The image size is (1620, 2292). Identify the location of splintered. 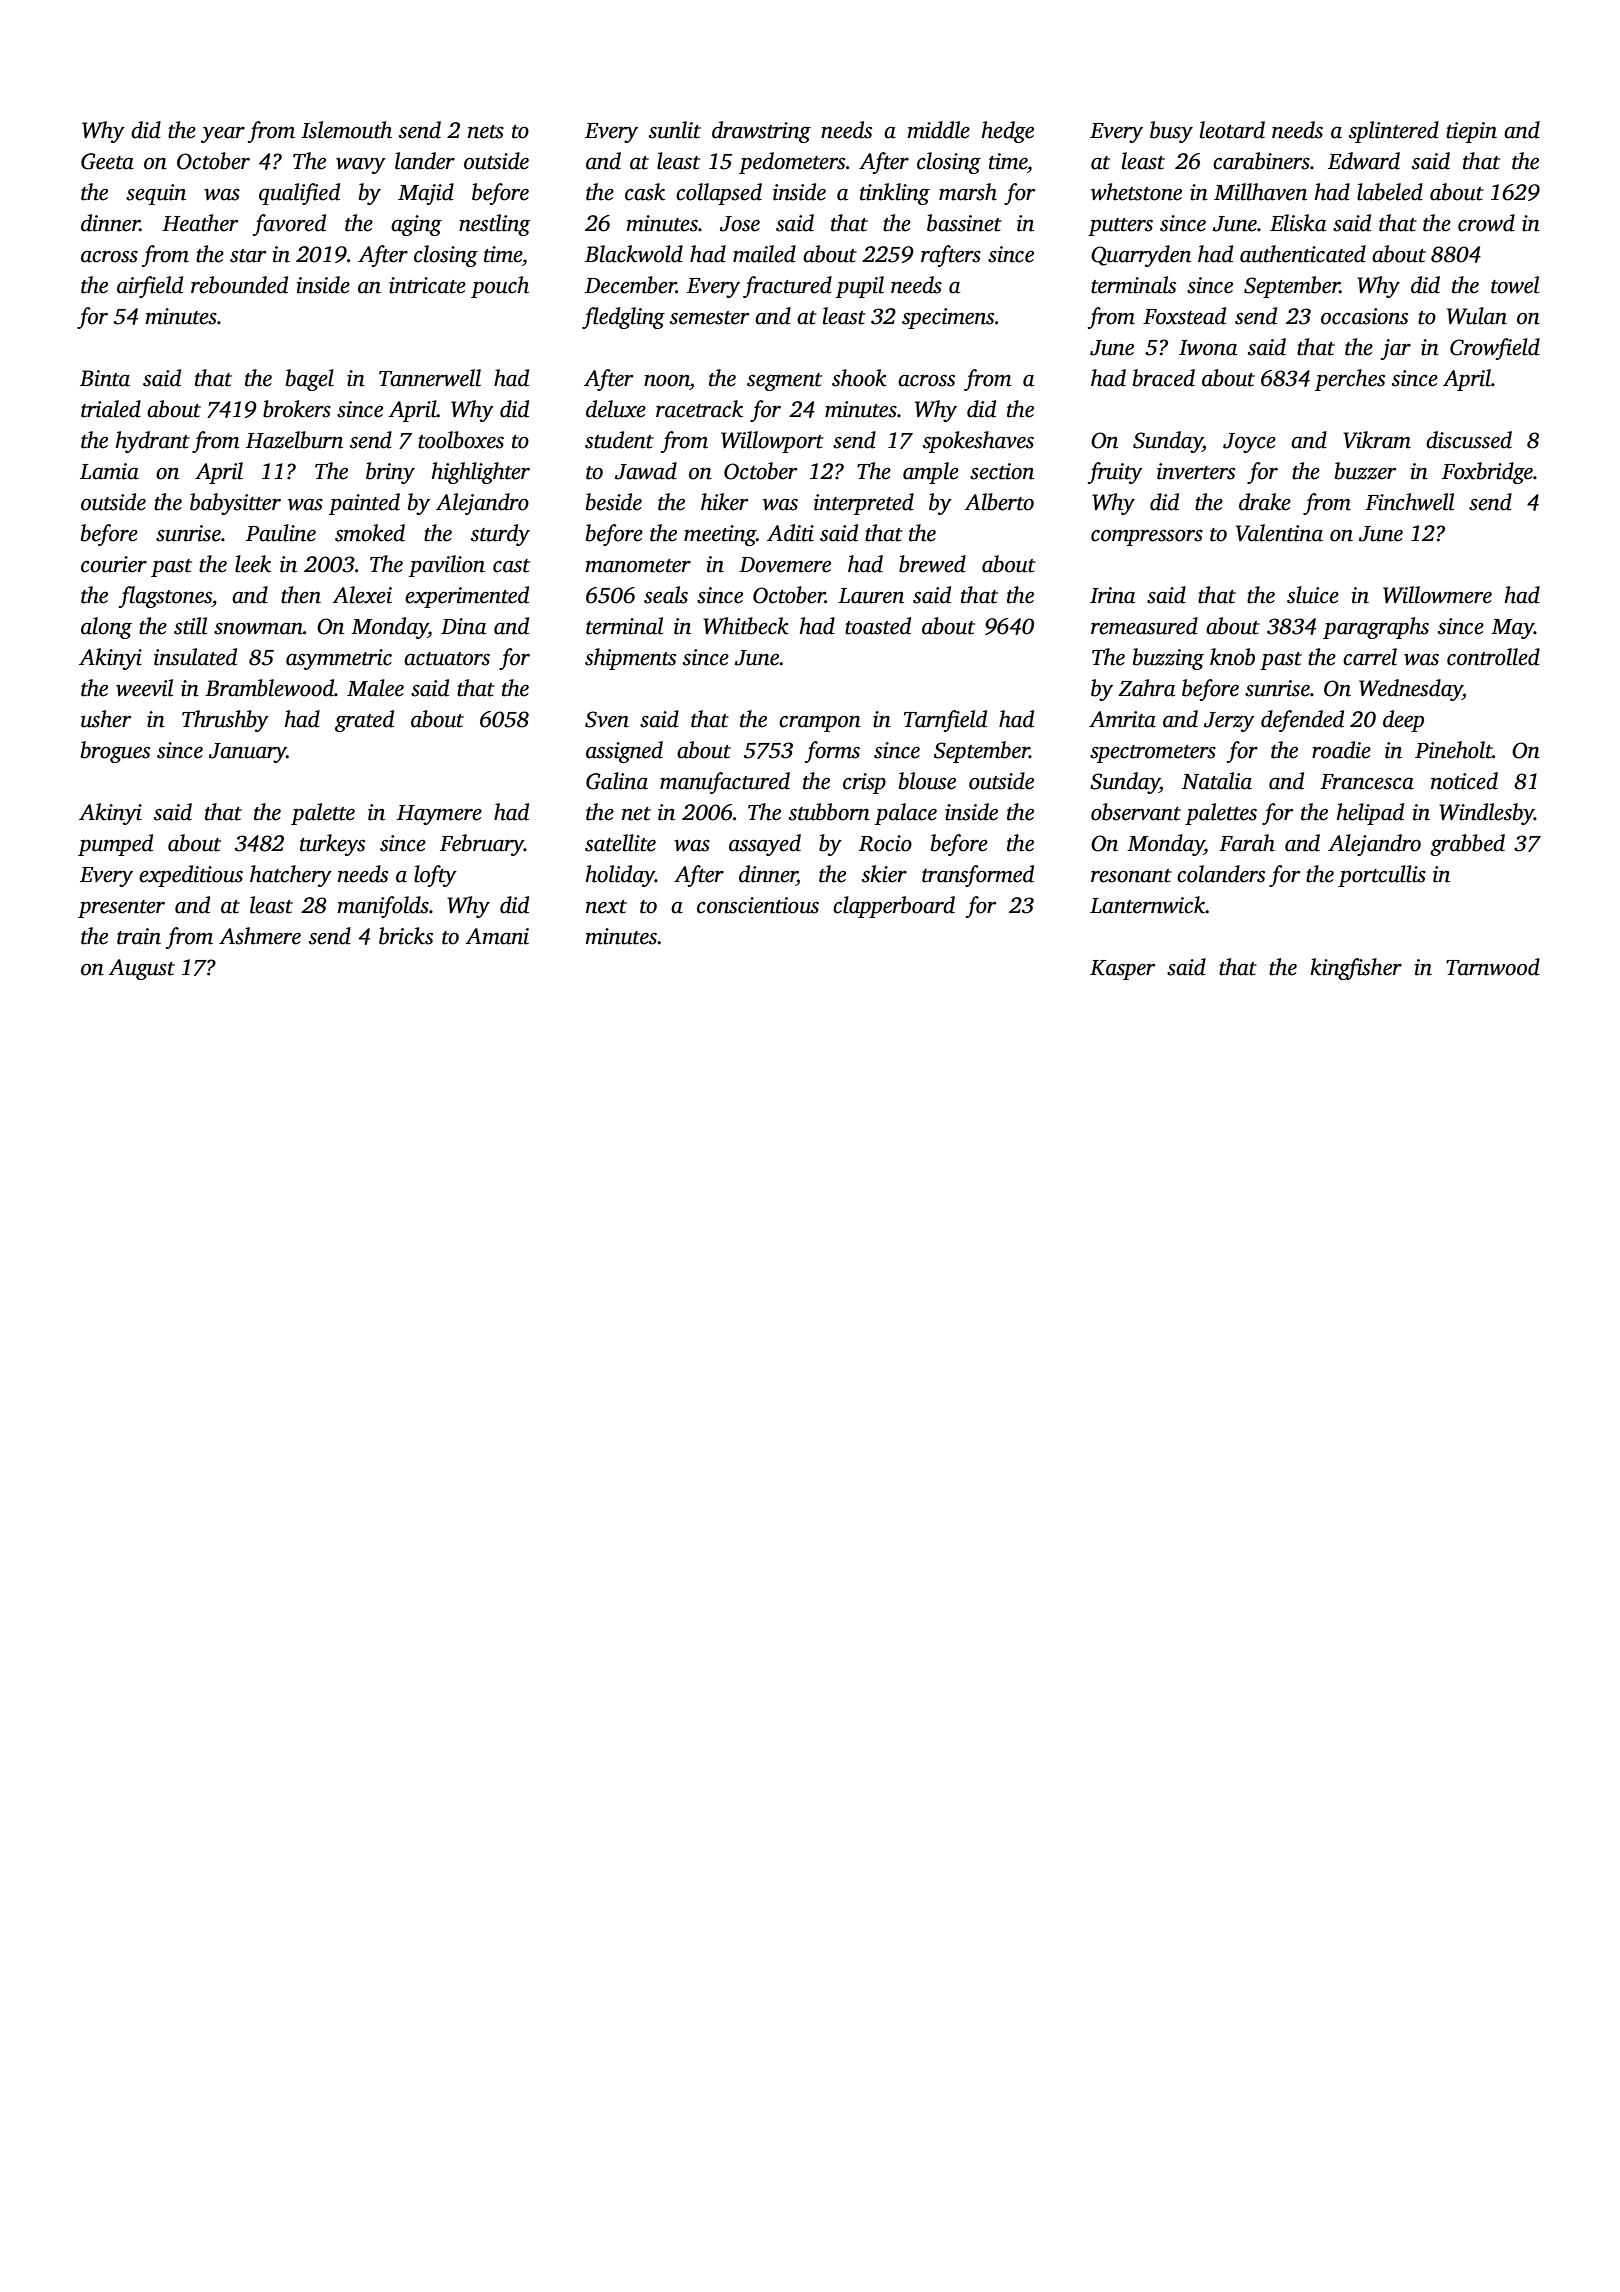
(1394, 132).
